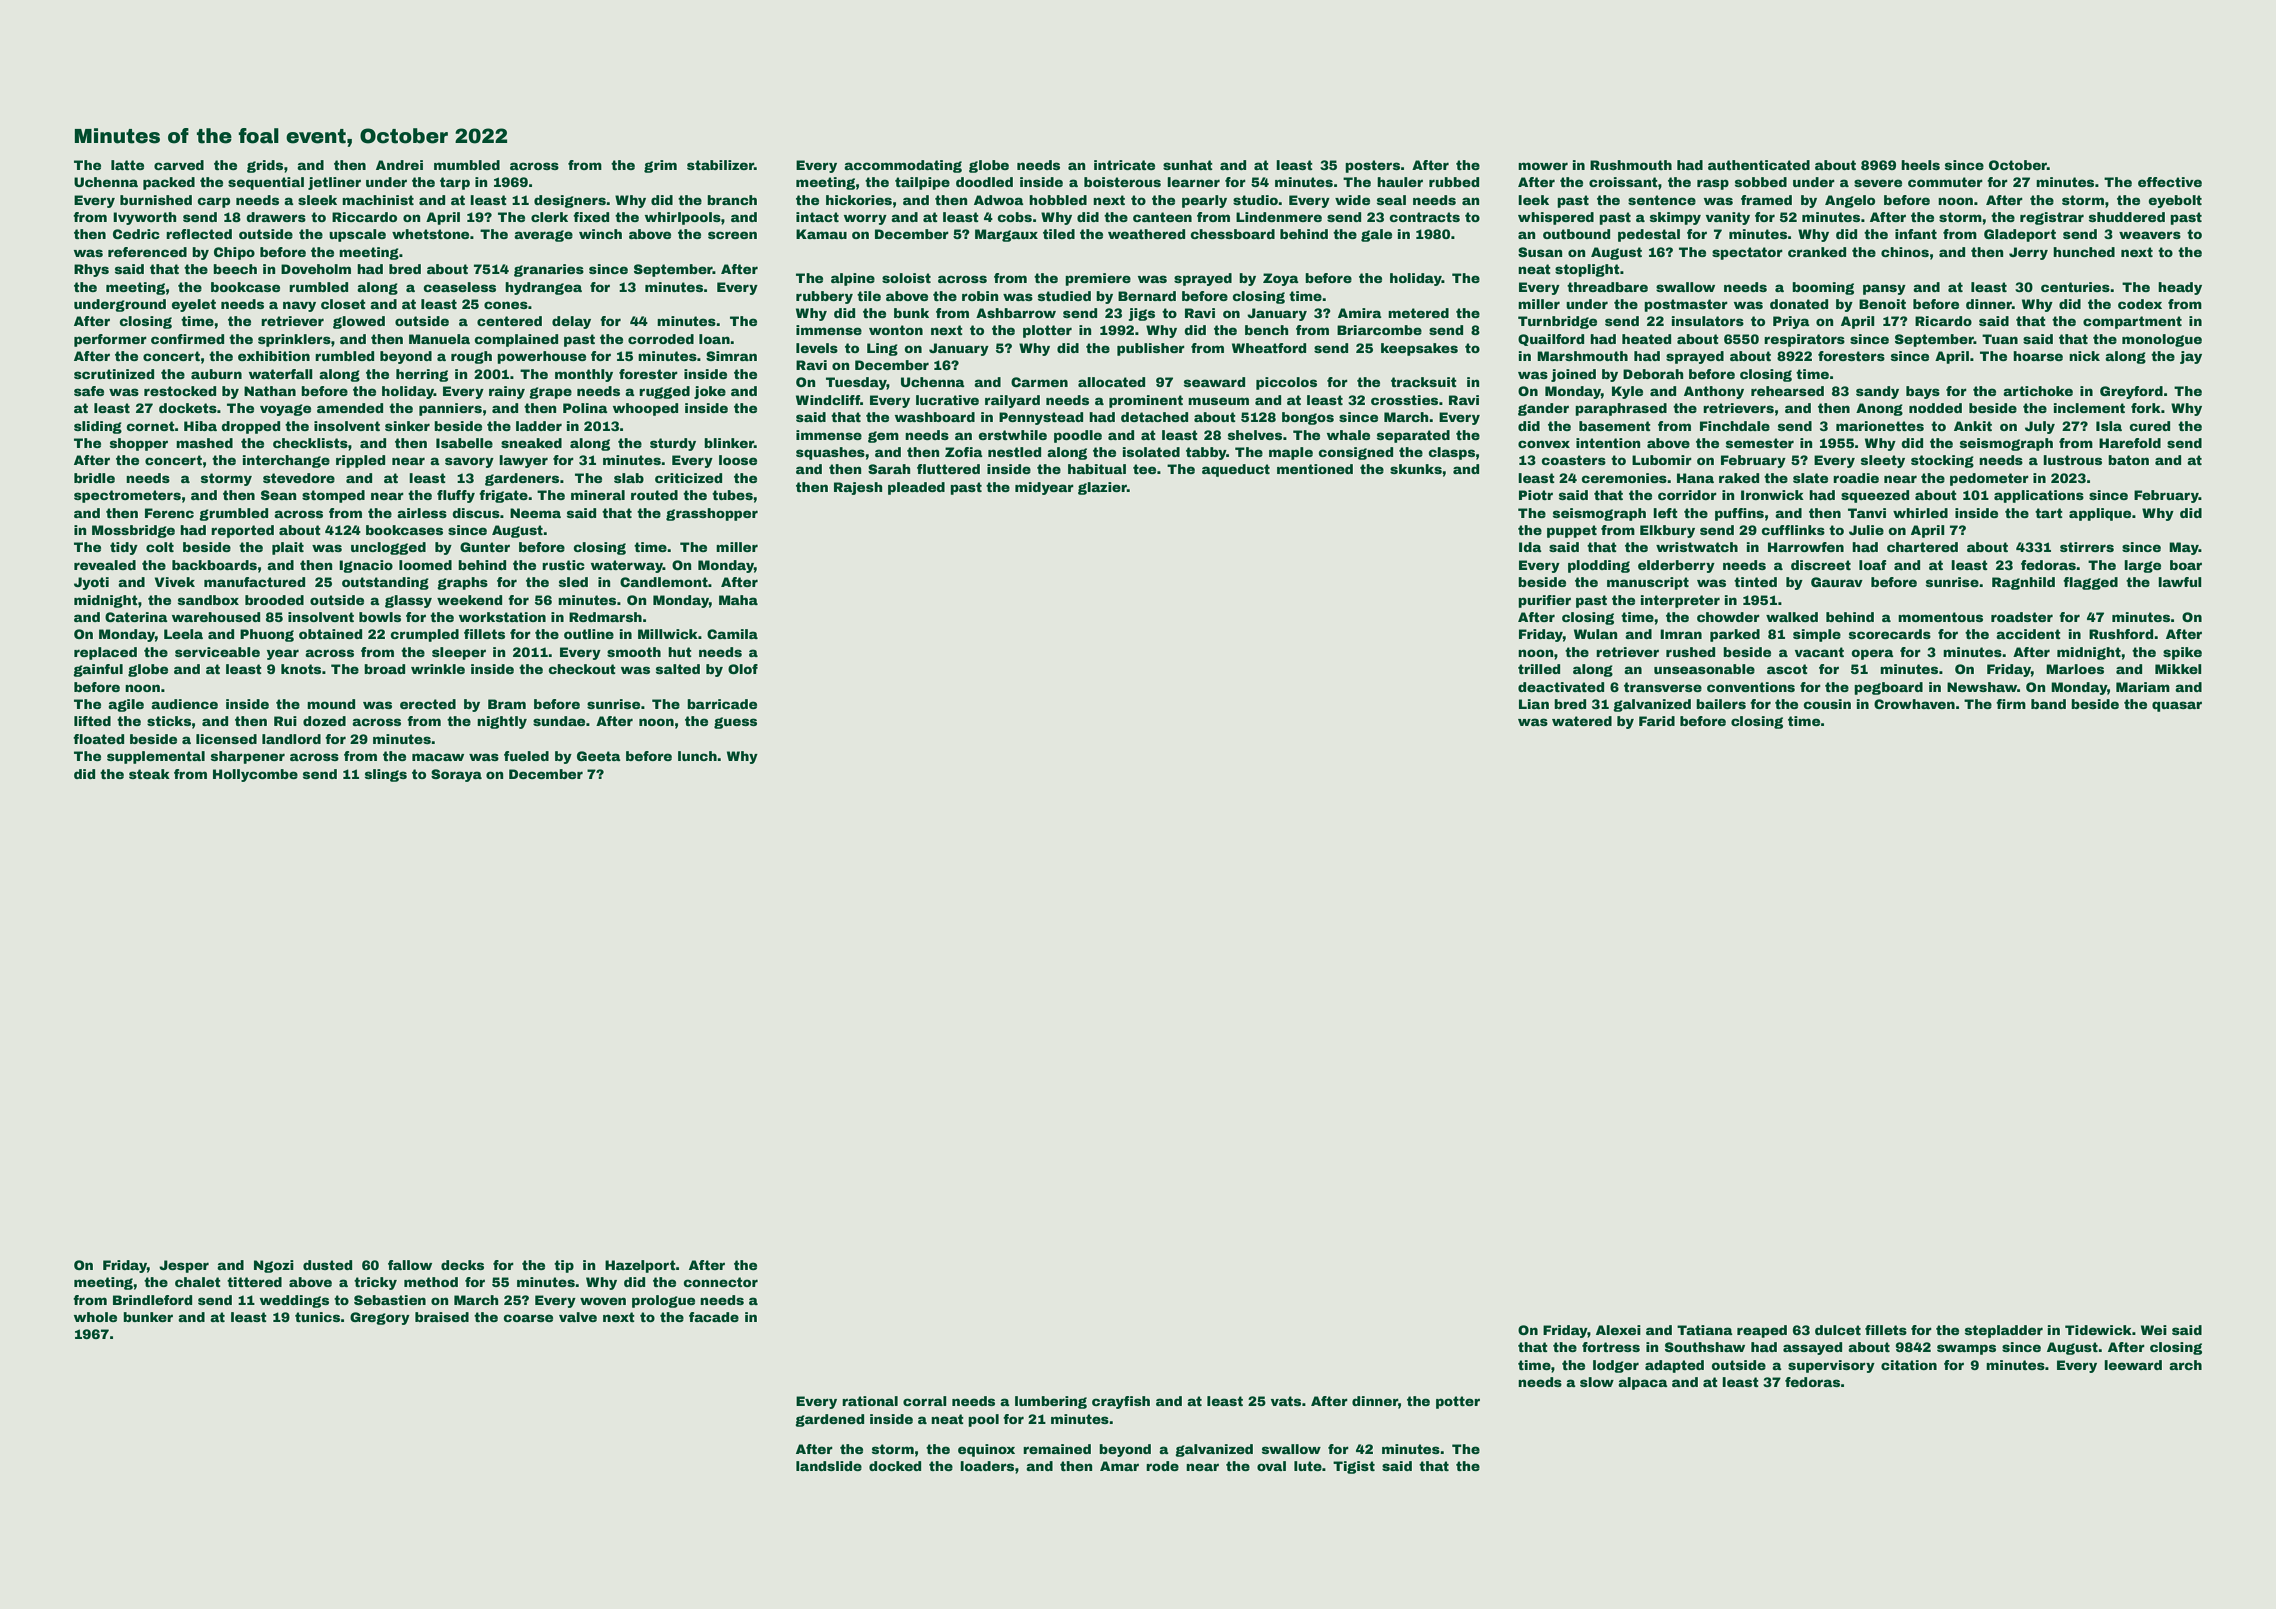 The image size is (2276, 1609). I want to click on Jesper, so click(184, 1266).
